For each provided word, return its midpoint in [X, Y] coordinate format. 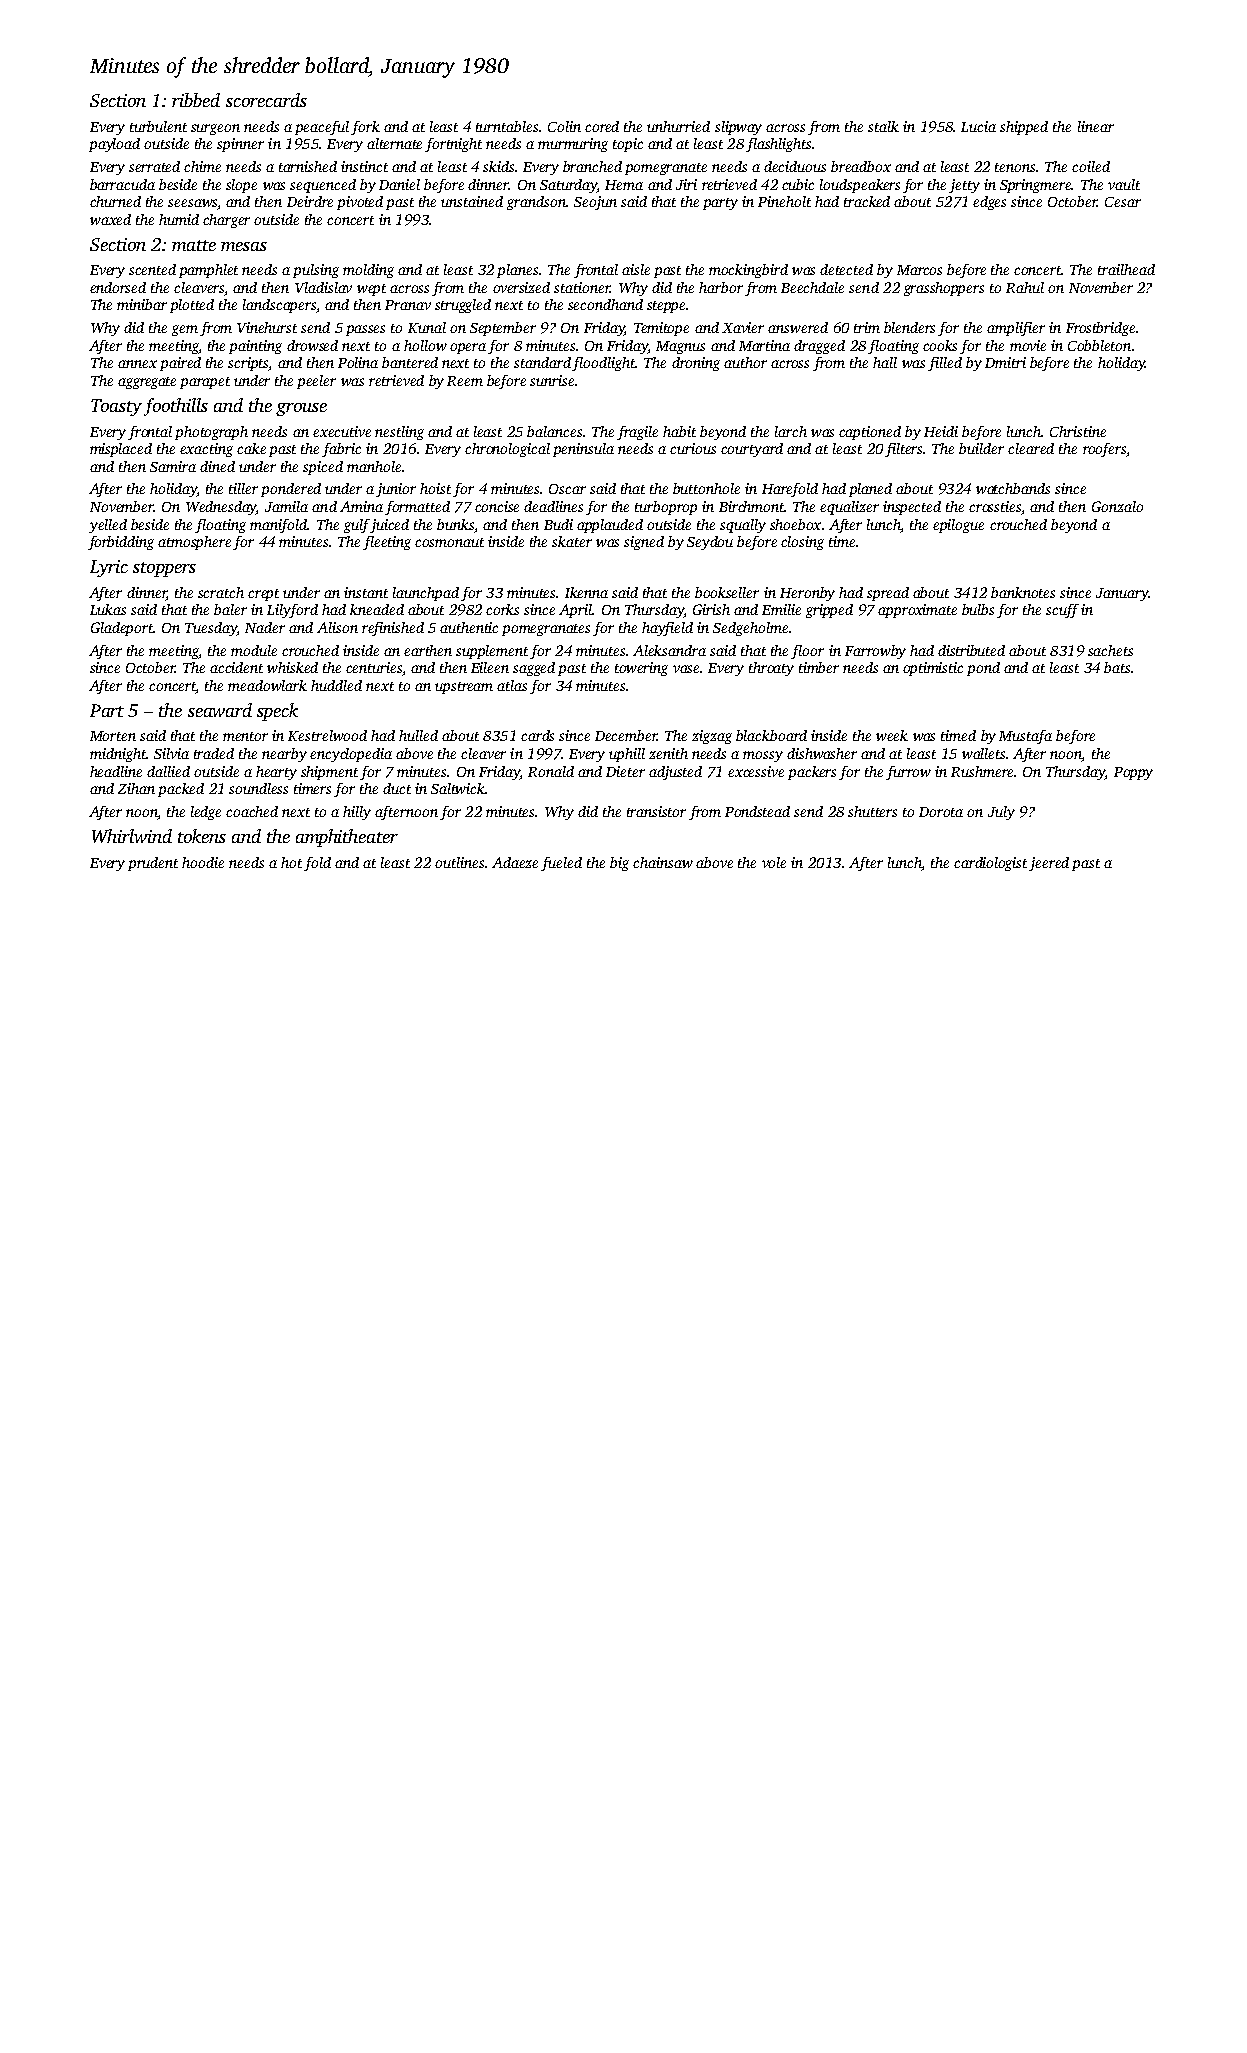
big [619, 864]
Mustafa [1025, 737]
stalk [883, 126]
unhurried [678, 126]
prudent [153, 864]
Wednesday [221, 508]
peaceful [322, 128]
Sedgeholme [750, 629]
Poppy [1133, 773]
